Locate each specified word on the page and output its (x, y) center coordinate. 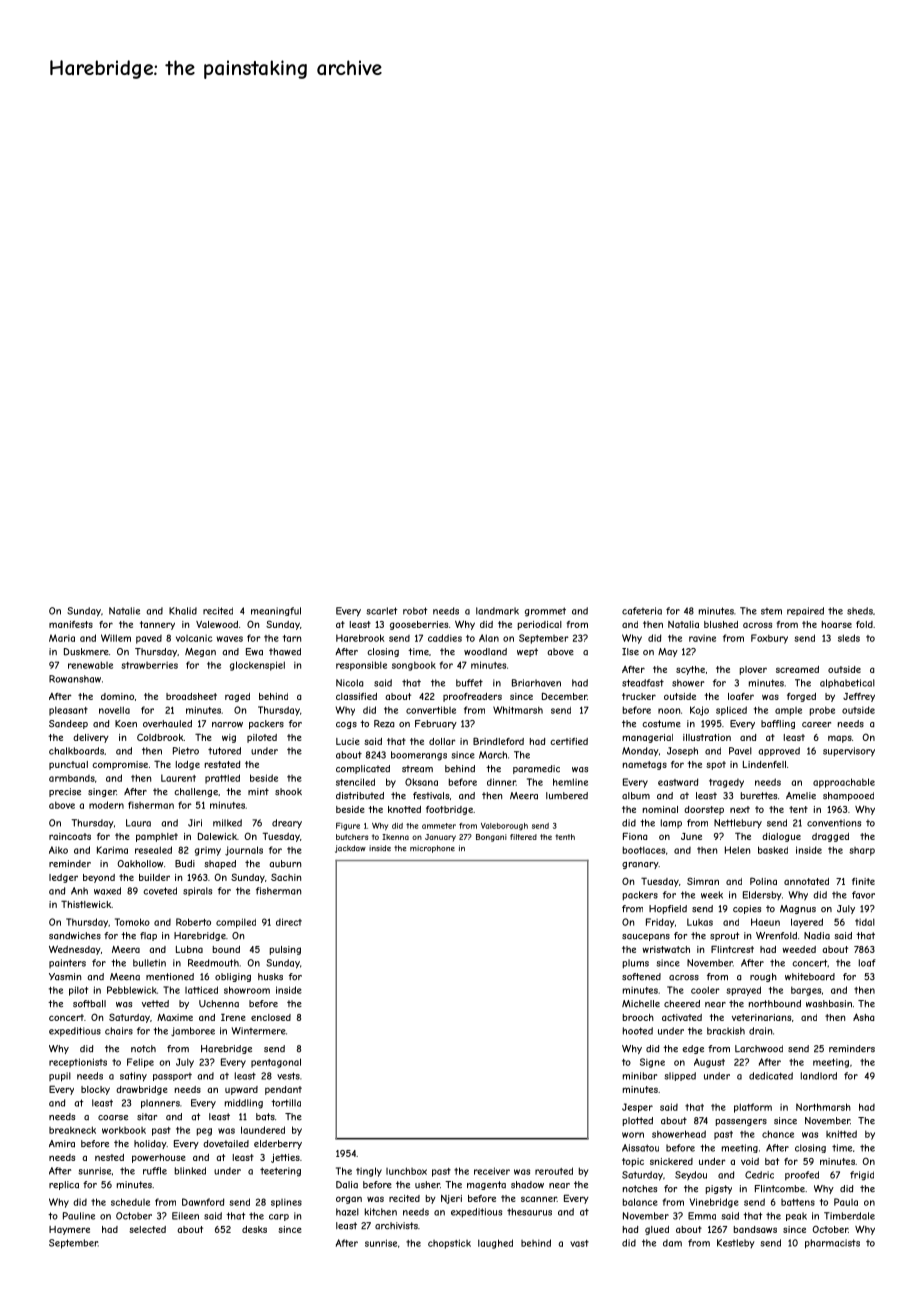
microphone (432, 849)
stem (771, 611)
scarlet (382, 611)
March (493, 755)
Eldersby (762, 895)
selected (147, 1229)
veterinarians (761, 1017)
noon (669, 711)
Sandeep (68, 724)
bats (265, 1117)
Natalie (124, 611)
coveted (160, 891)
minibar (640, 1076)
